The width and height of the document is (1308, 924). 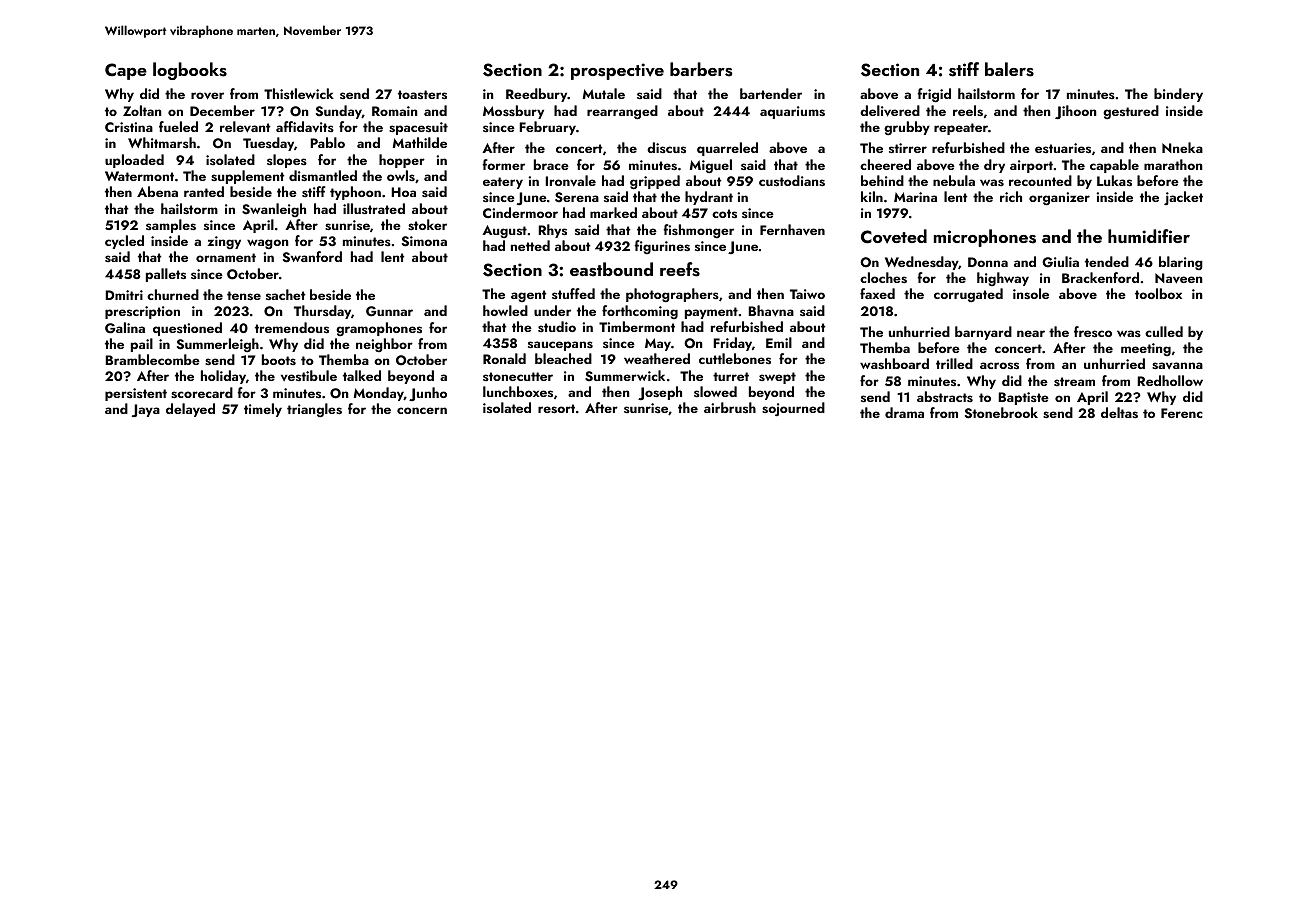 I want to click on Naveen, so click(x=1179, y=278).
